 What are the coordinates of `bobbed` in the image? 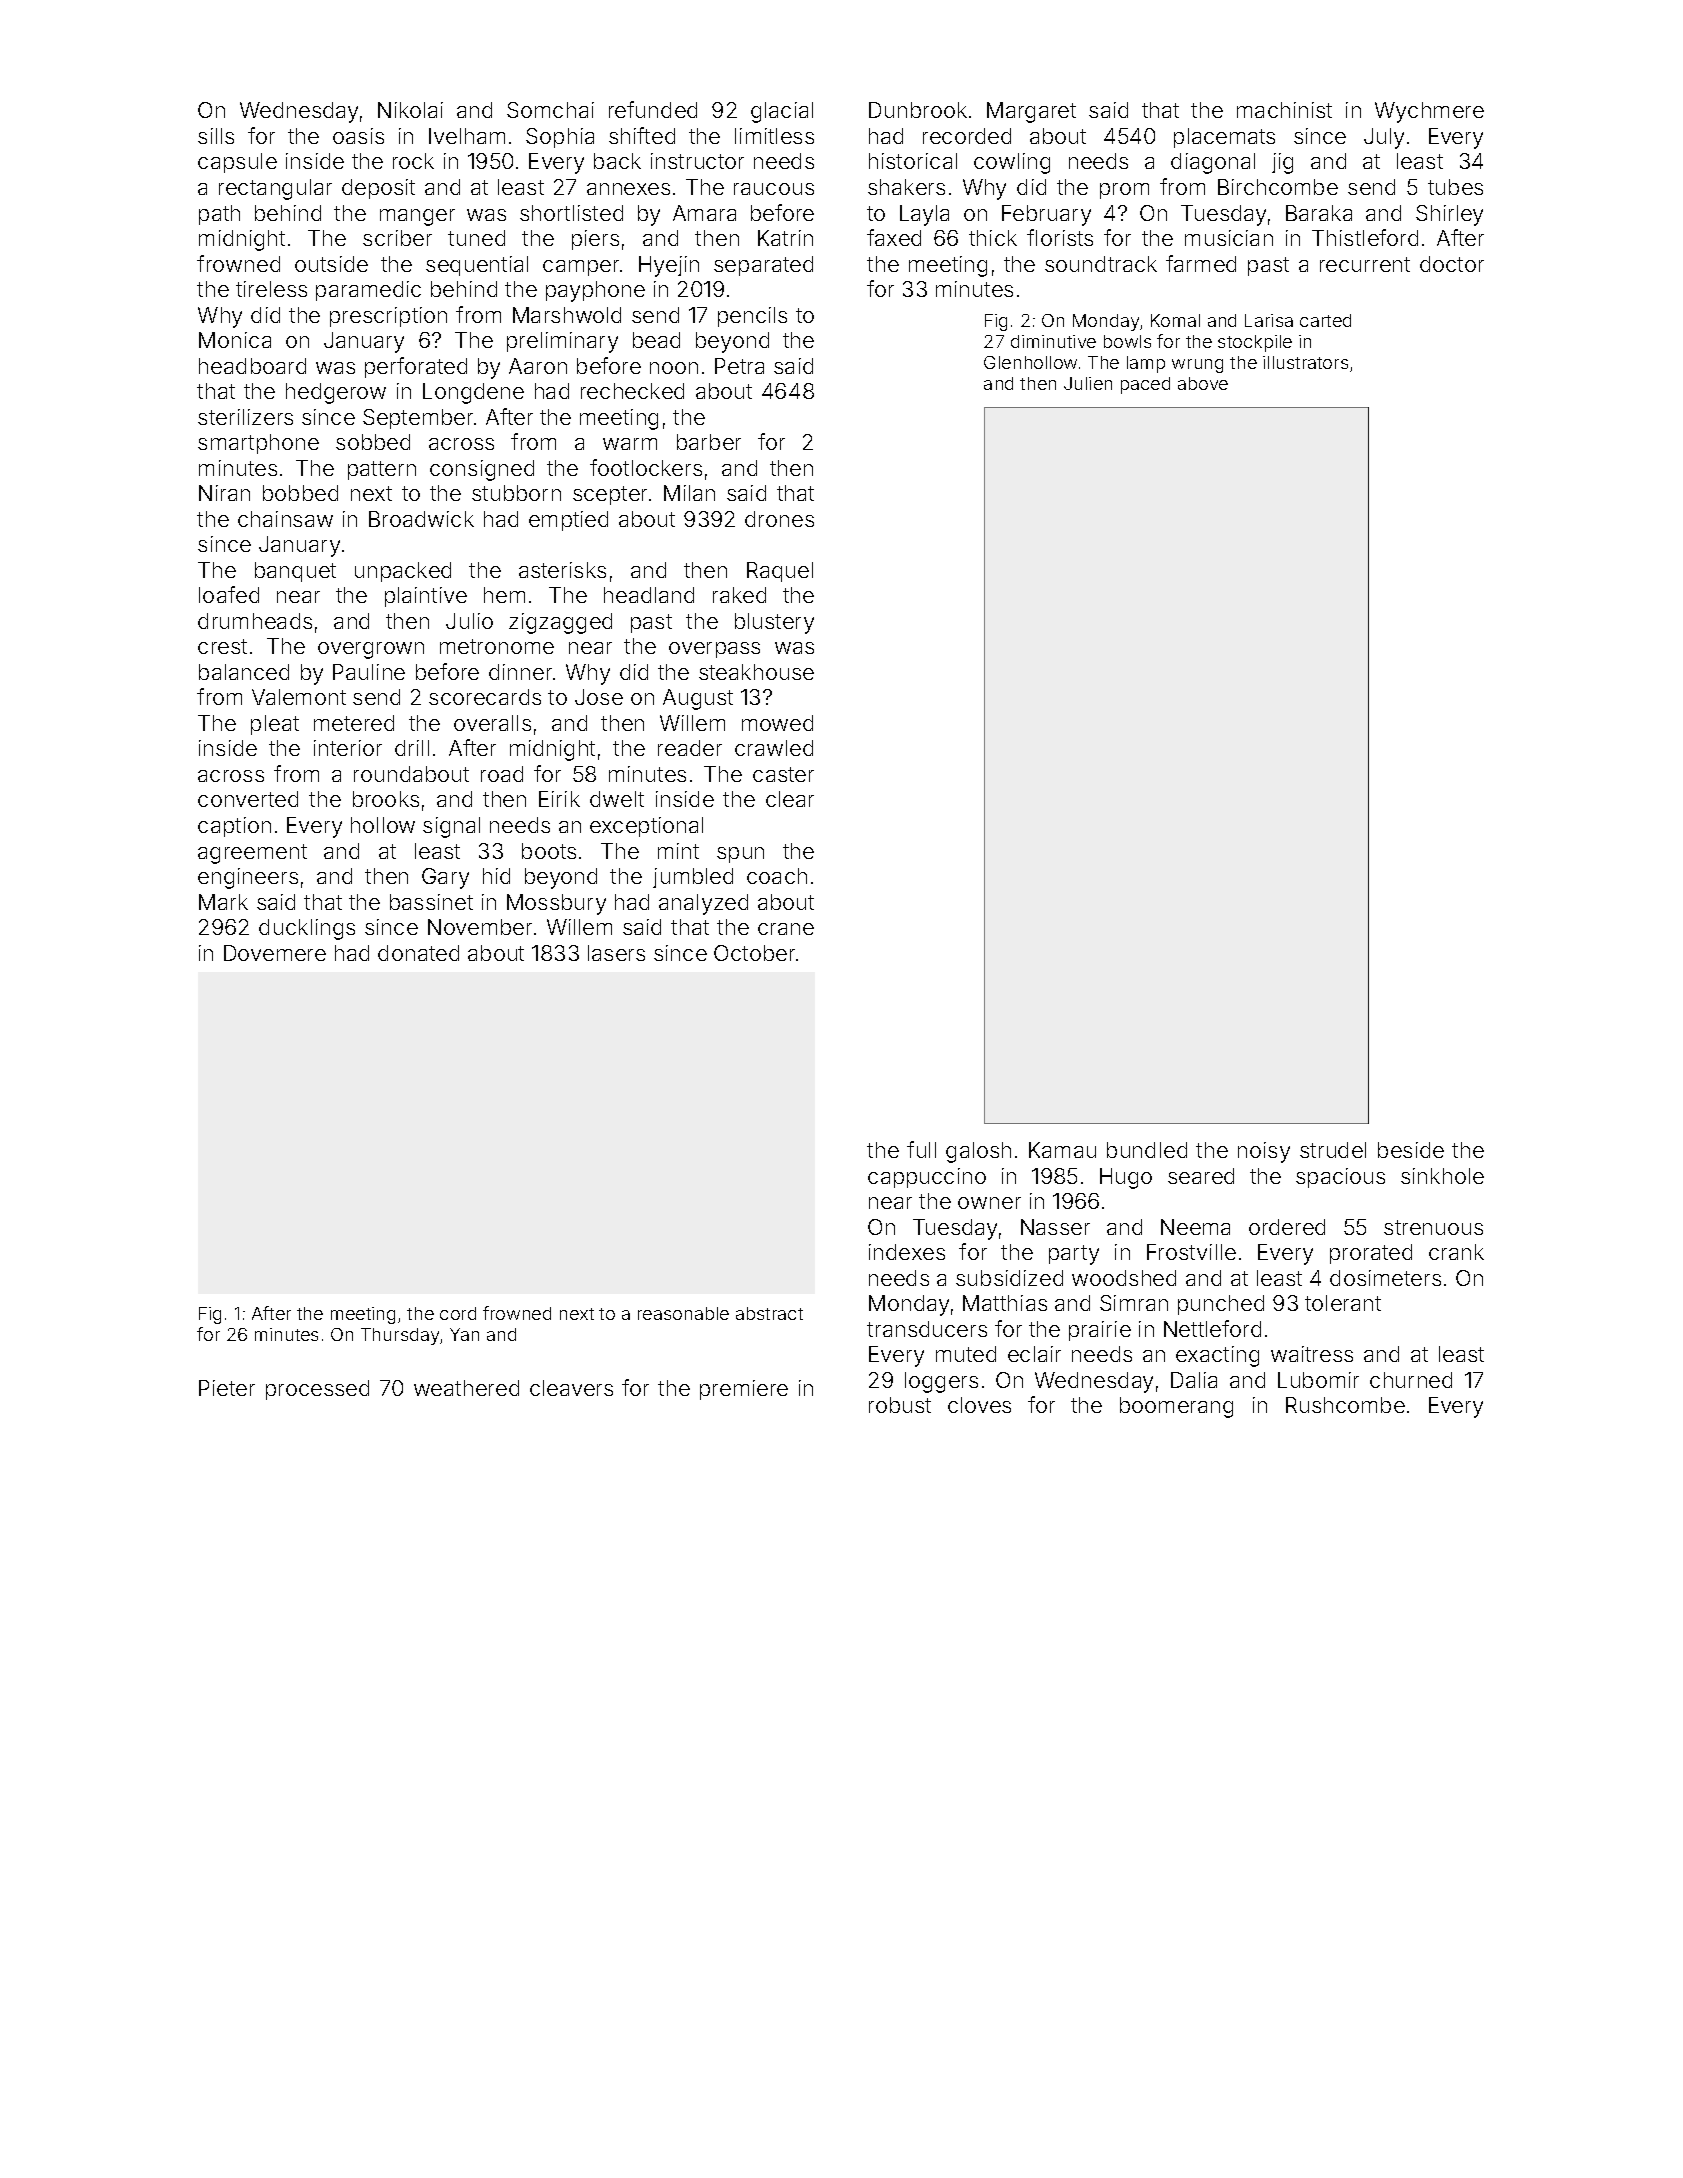 It's located at (300, 493).
